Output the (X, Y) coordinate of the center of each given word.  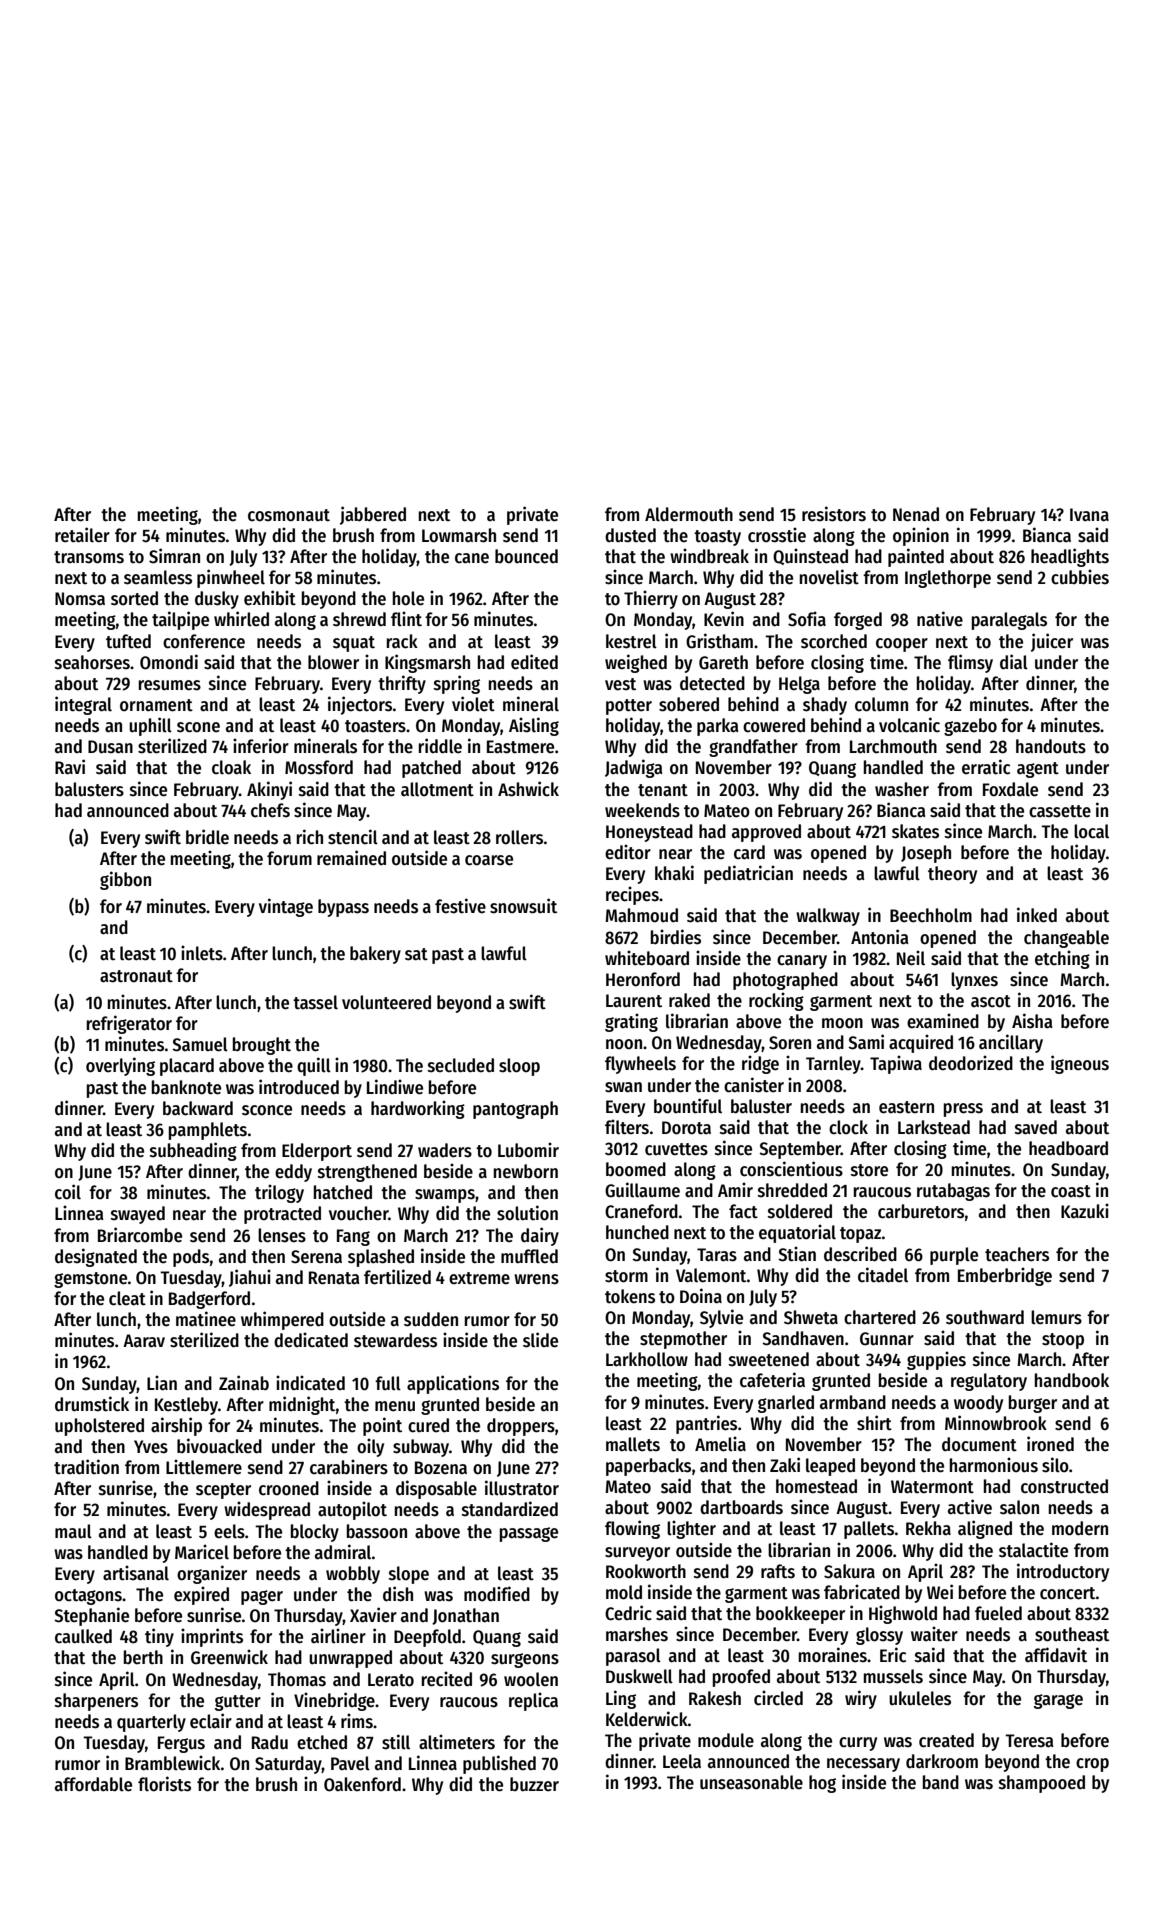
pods (191, 1258)
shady (825, 706)
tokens (630, 1296)
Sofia (807, 619)
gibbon (125, 880)
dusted (630, 535)
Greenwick (229, 1657)
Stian (797, 1254)
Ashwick (528, 789)
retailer (82, 535)
